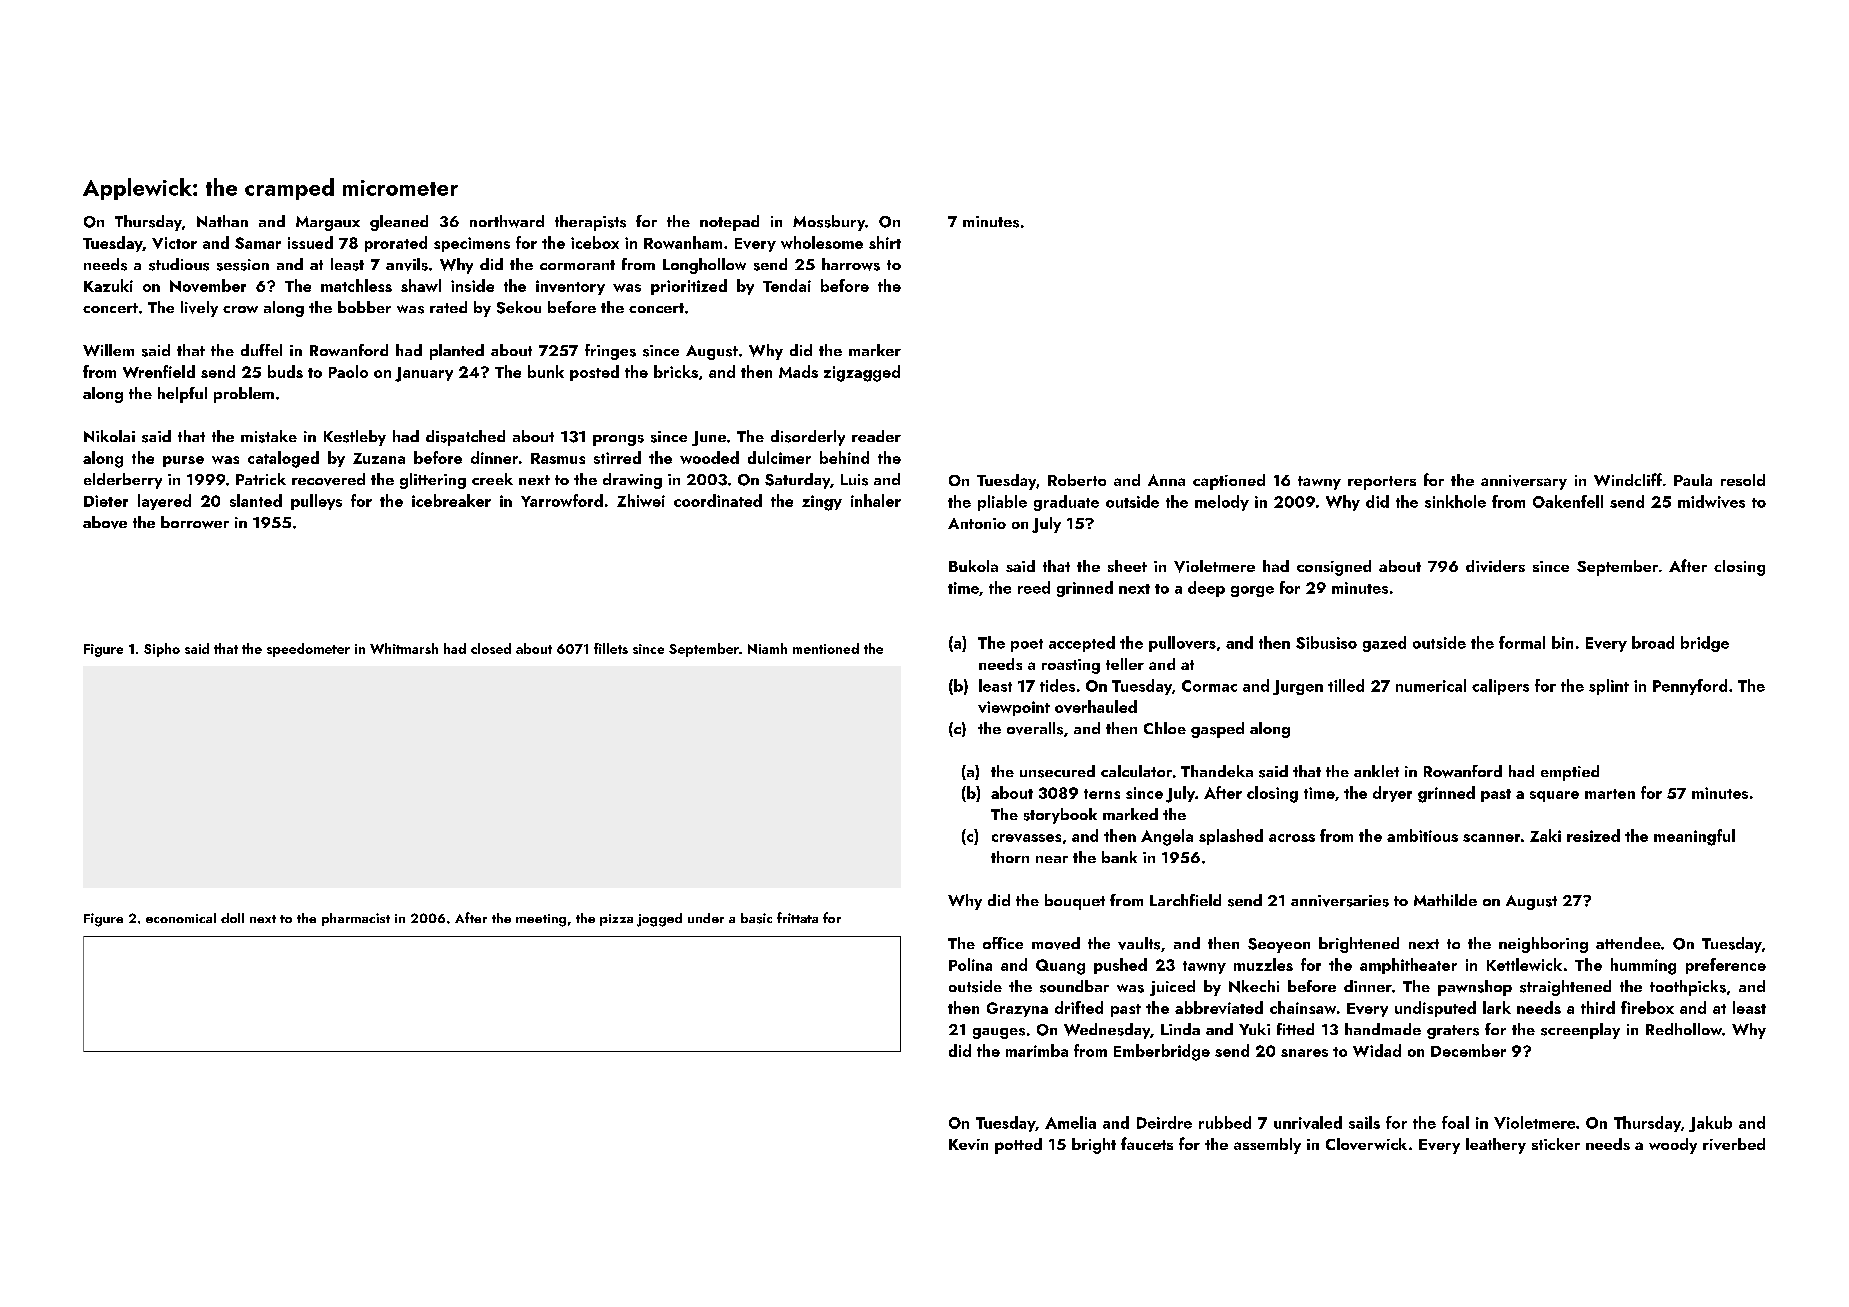 This document has width=1849, height=1307. Describe the element at coordinates (1495, 566) in the document. I see `dividers` at that location.
